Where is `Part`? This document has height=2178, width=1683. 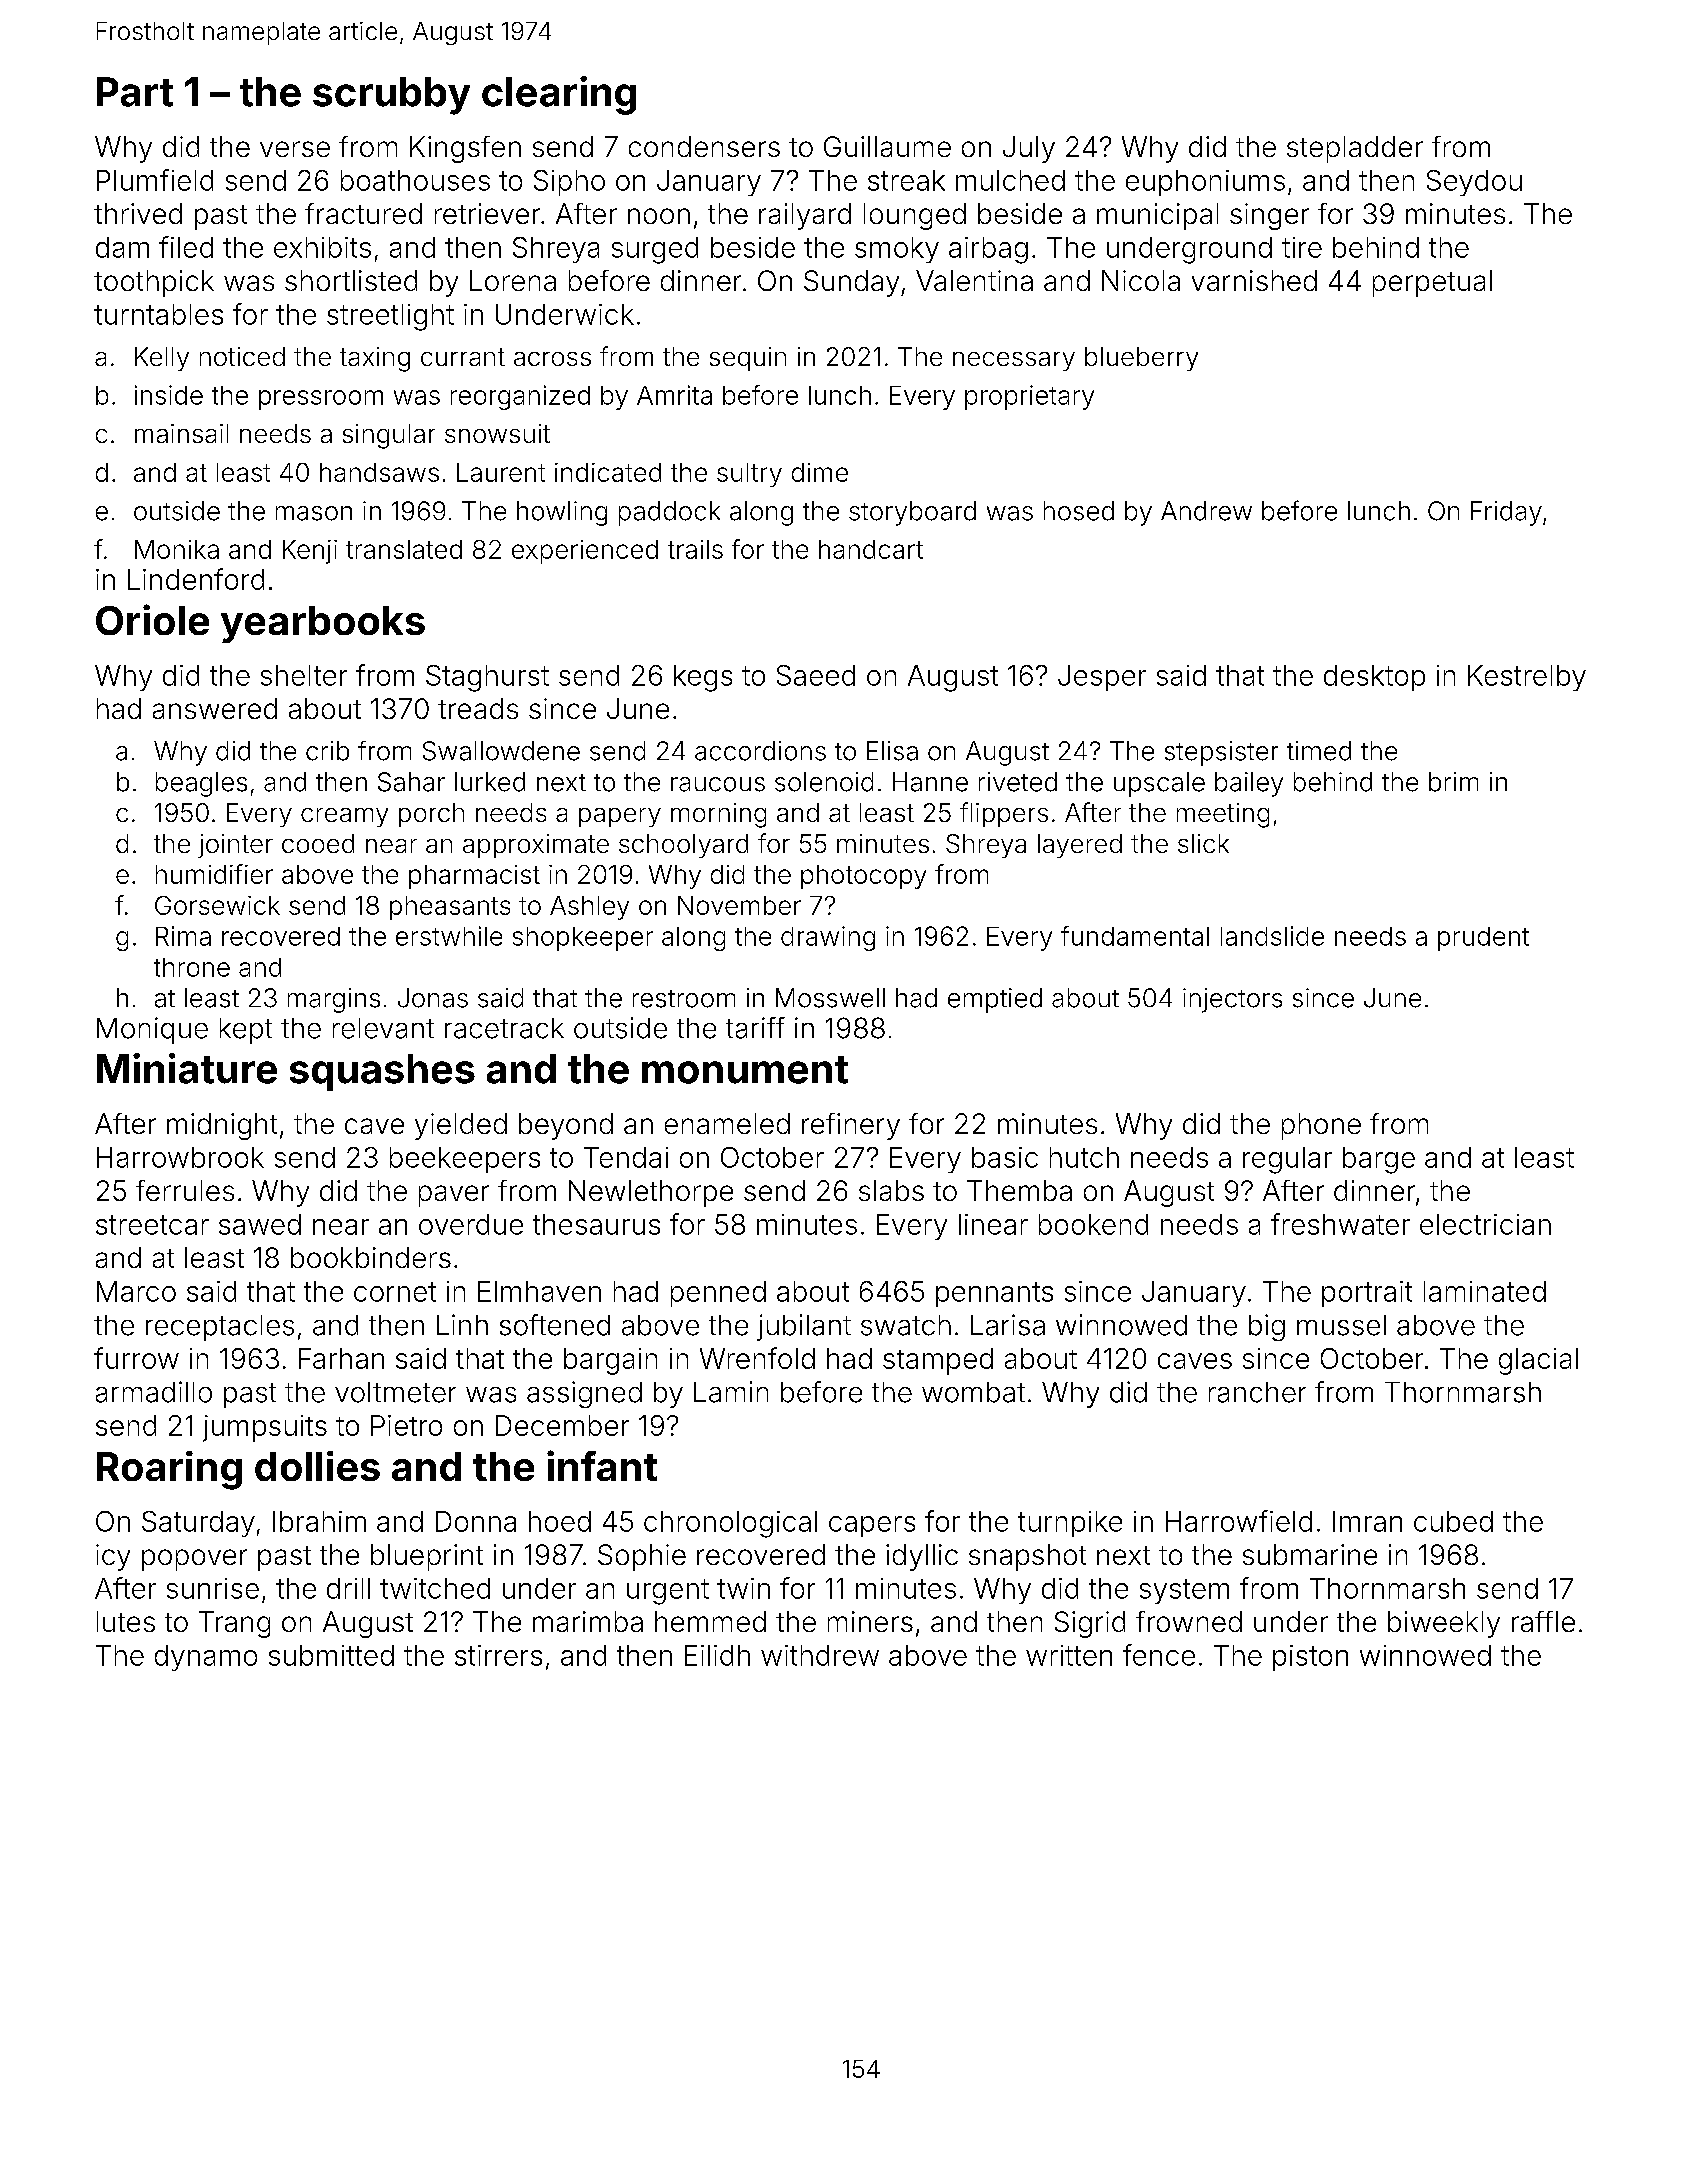
Part is located at coordinates (135, 92).
